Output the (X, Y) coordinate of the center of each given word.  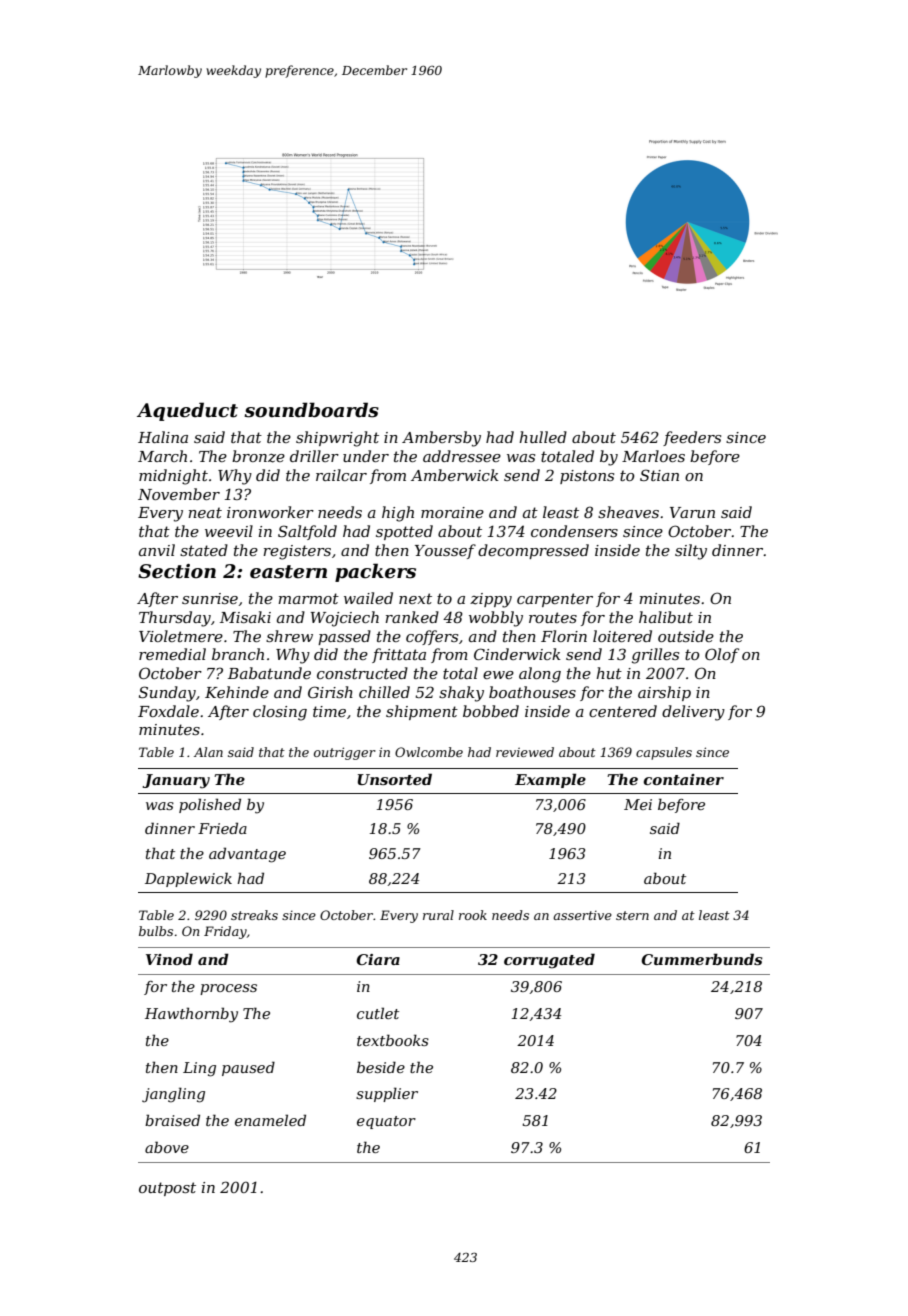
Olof (722, 655)
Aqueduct (187, 411)
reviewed (525, 752)
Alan (208, 752)
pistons (587, 477)
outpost (167, 1189)
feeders (692, 438)
